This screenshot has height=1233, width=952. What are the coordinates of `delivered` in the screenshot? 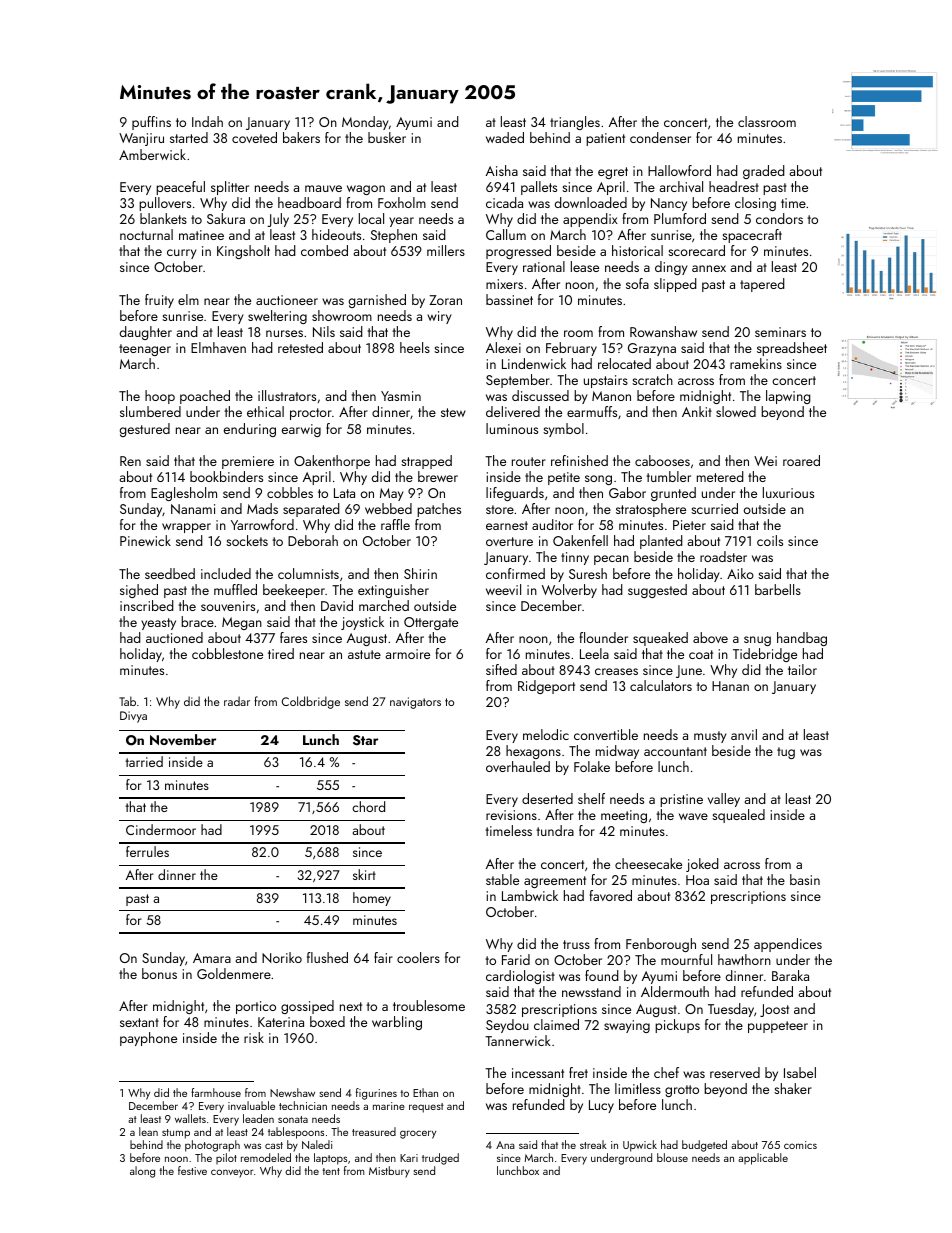 It's located at (513, 411).
